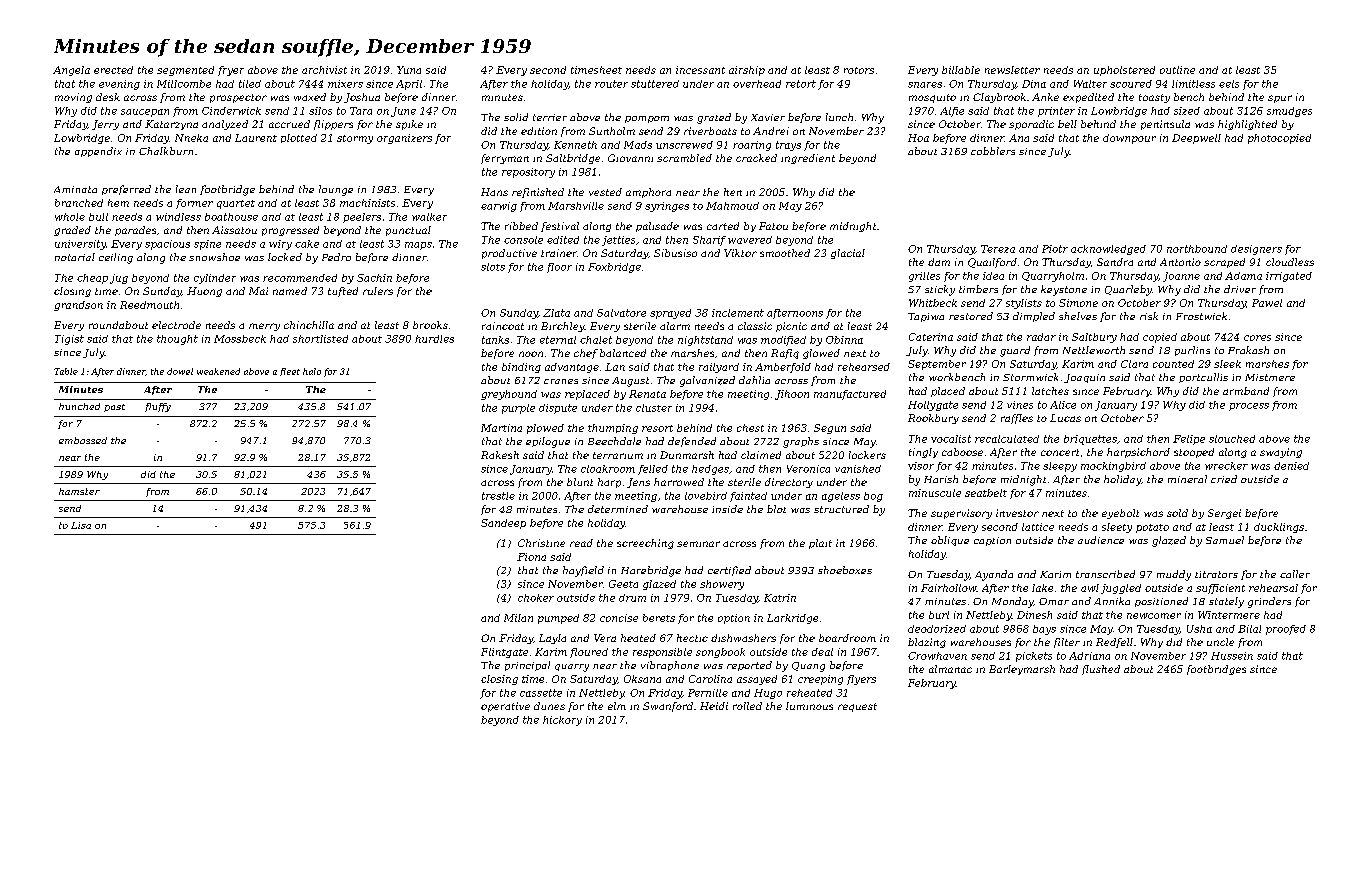  What do you see at coordinates (499, 207) in the screenshot?
I see `earwig` at bounding box center [499, 207].
